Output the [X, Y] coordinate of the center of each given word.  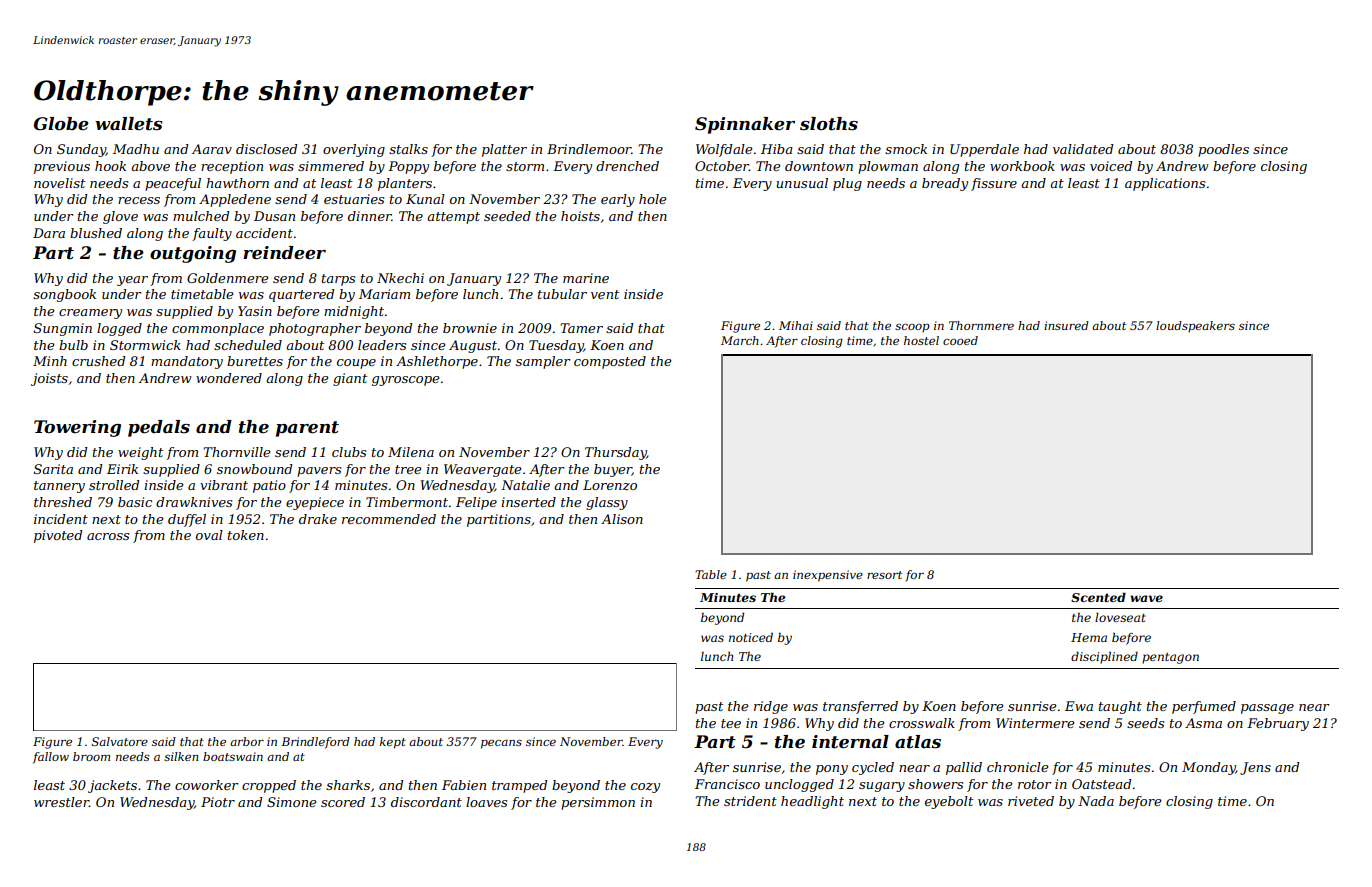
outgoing [193, 254]
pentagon [1170, 658]
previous [62, 167]
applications [1165, 184]
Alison [622, 519]
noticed [751, 637]
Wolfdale [724, 150]
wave [1146, 598]
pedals [159, 428]
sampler [543, 362]
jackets [112, 786]
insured [1066, 325]
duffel [187, 520]
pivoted [58, 536]
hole [652, 199]
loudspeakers [1195, 327]
